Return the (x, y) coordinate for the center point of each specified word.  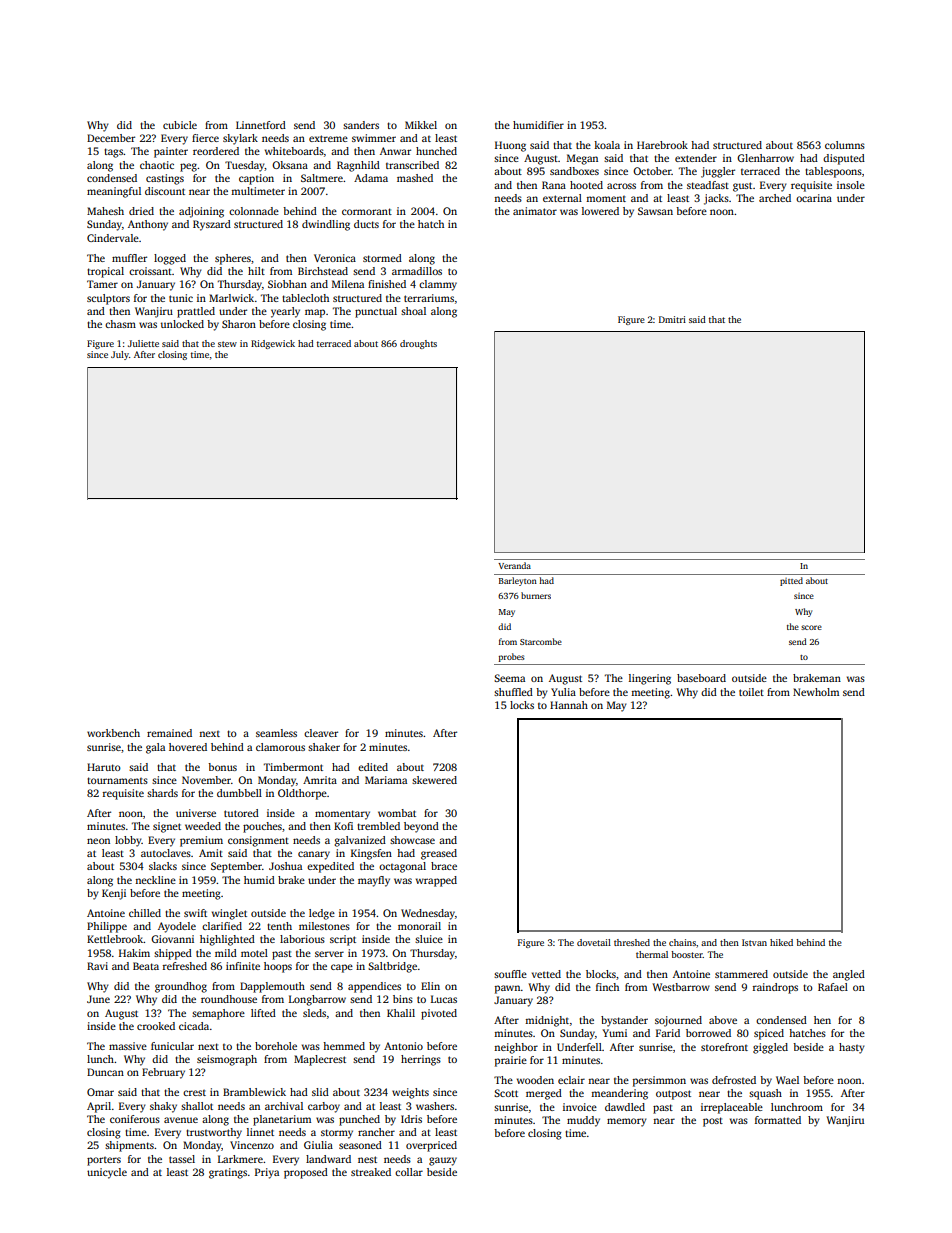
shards (162, 793)
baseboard (701, 678)
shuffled (513, 692)
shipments (129, 1146)
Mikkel (421, 125)
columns (845, 145)
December (111, 138)
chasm (120, 324)
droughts (418, 344)
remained (169, 733)
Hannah (569, 705)
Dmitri (672, 319)
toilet (751, 692)
